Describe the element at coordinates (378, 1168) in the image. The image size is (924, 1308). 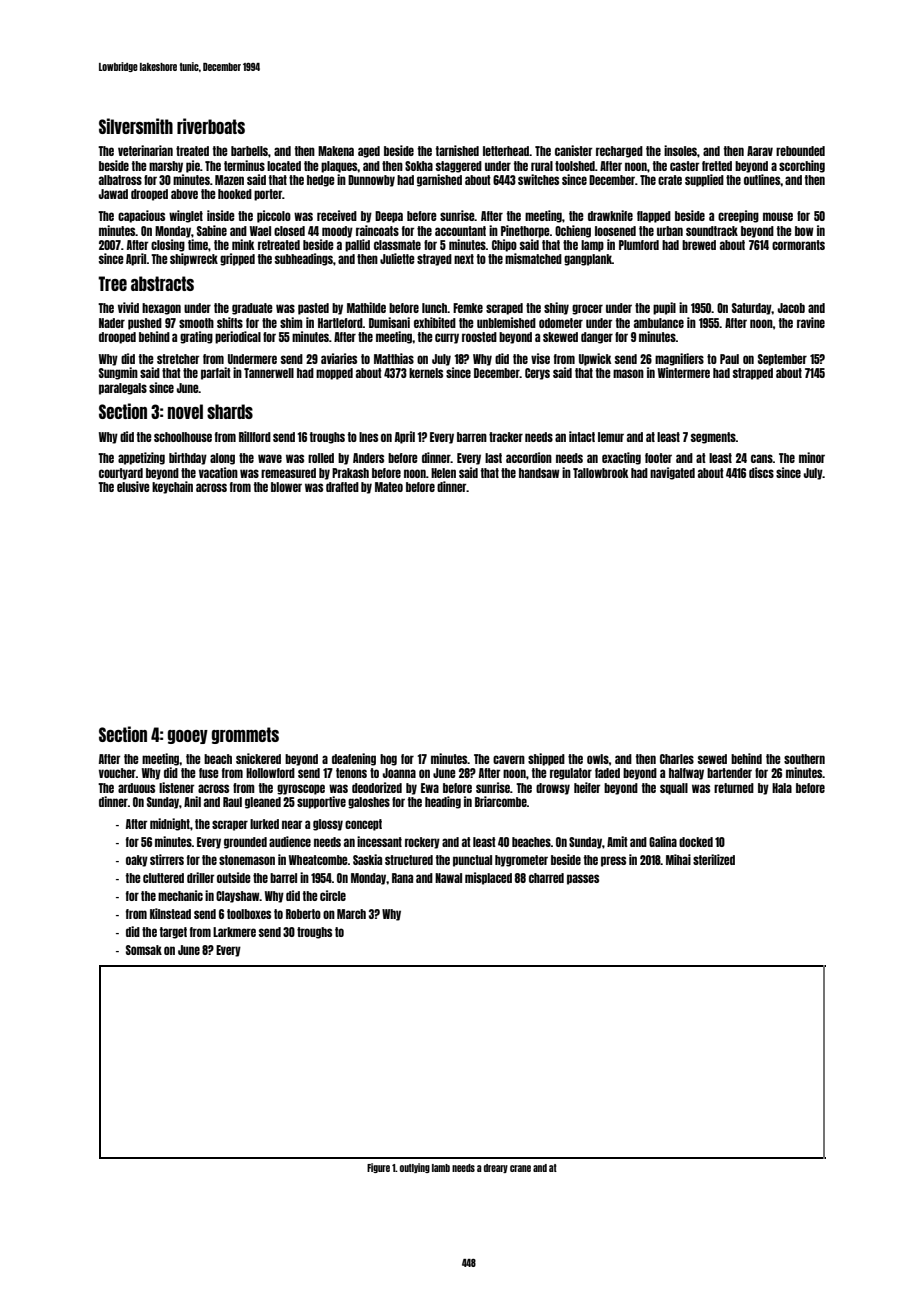
I see `Figure` at that location.
